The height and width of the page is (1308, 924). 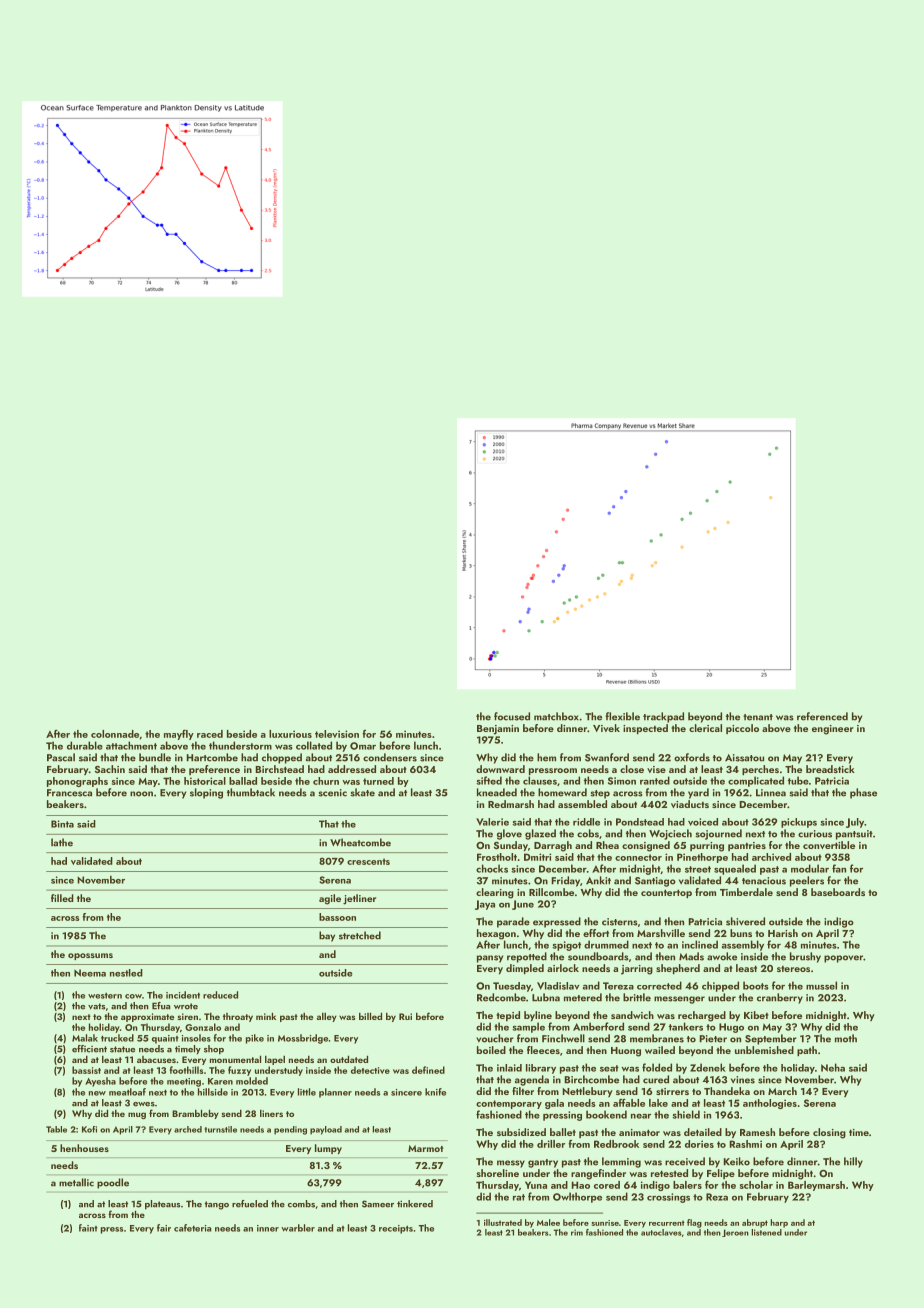 I want to click on new, so click(x=97, y=1093).
